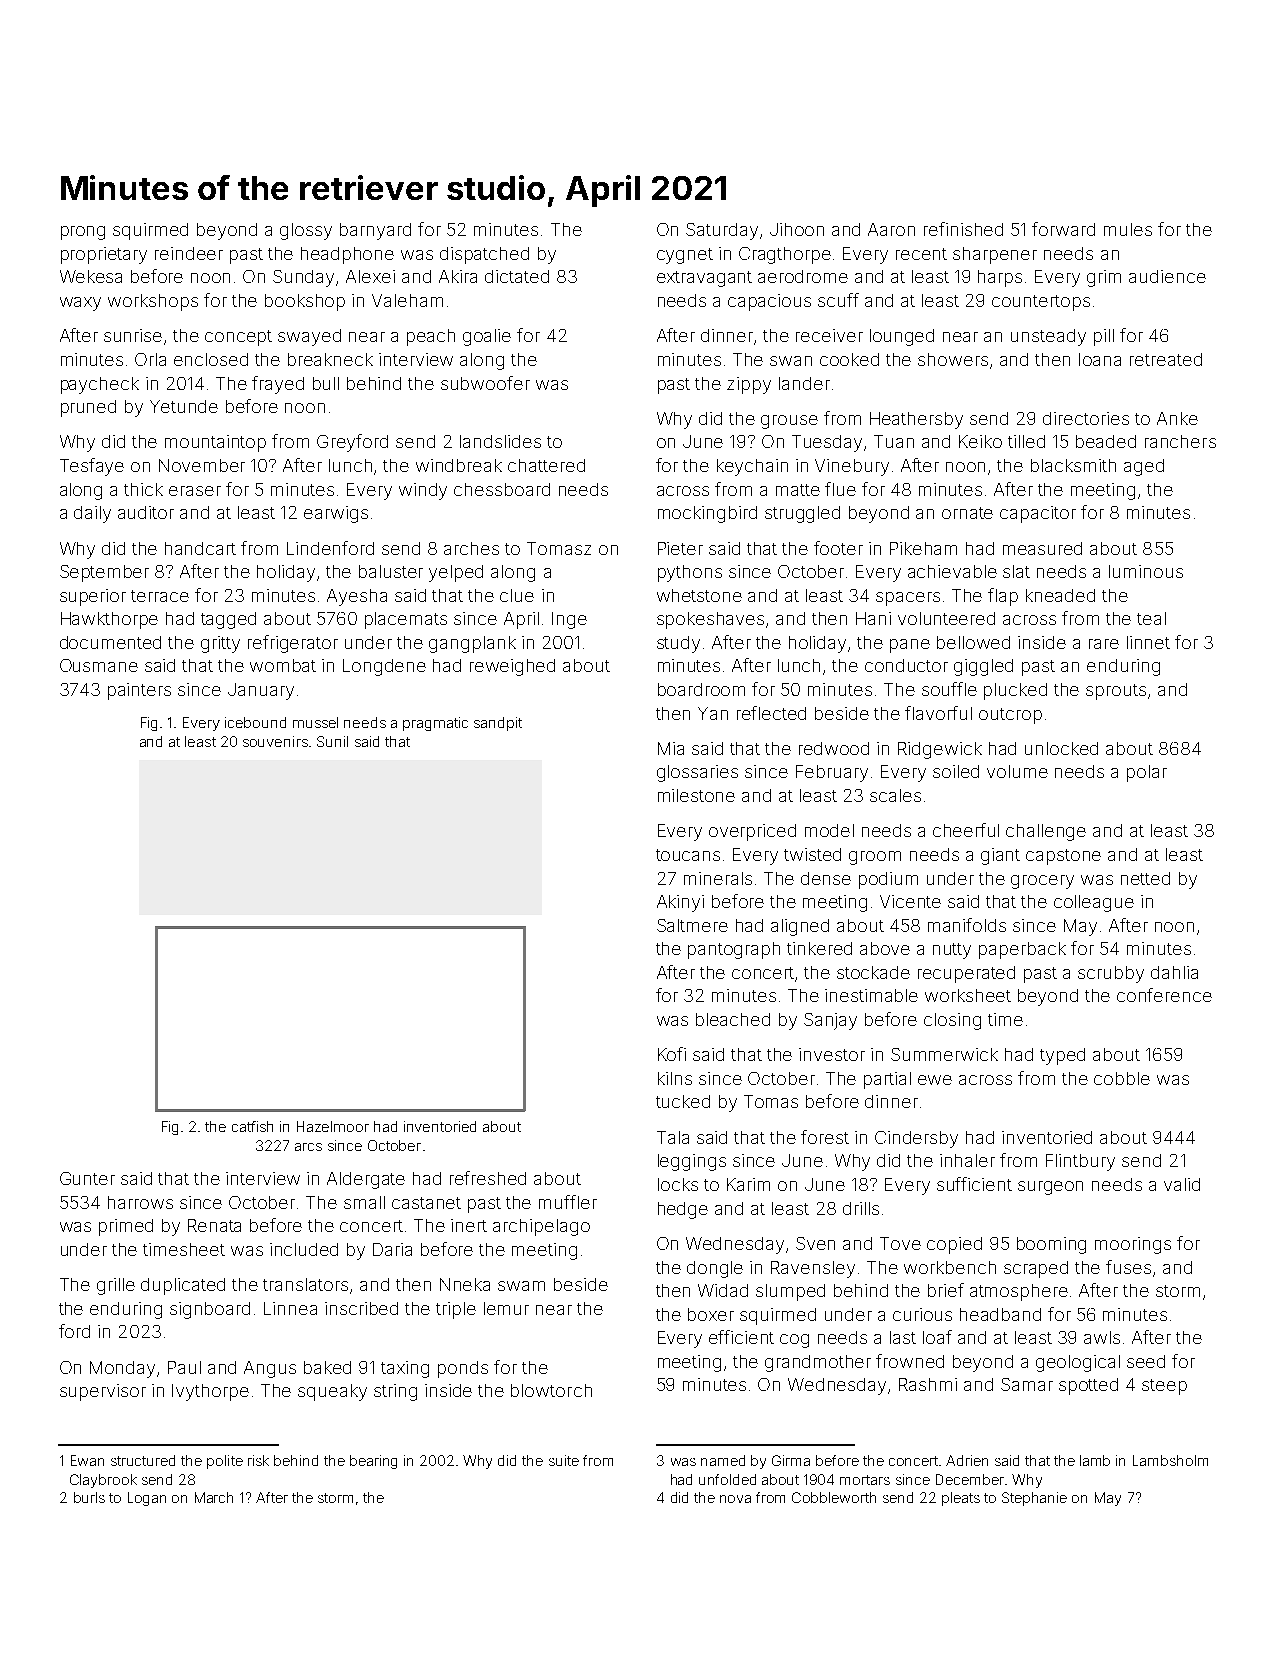 The height and width of the page is (1654, 1278). I want to click on yelped, so click(456, 573).
